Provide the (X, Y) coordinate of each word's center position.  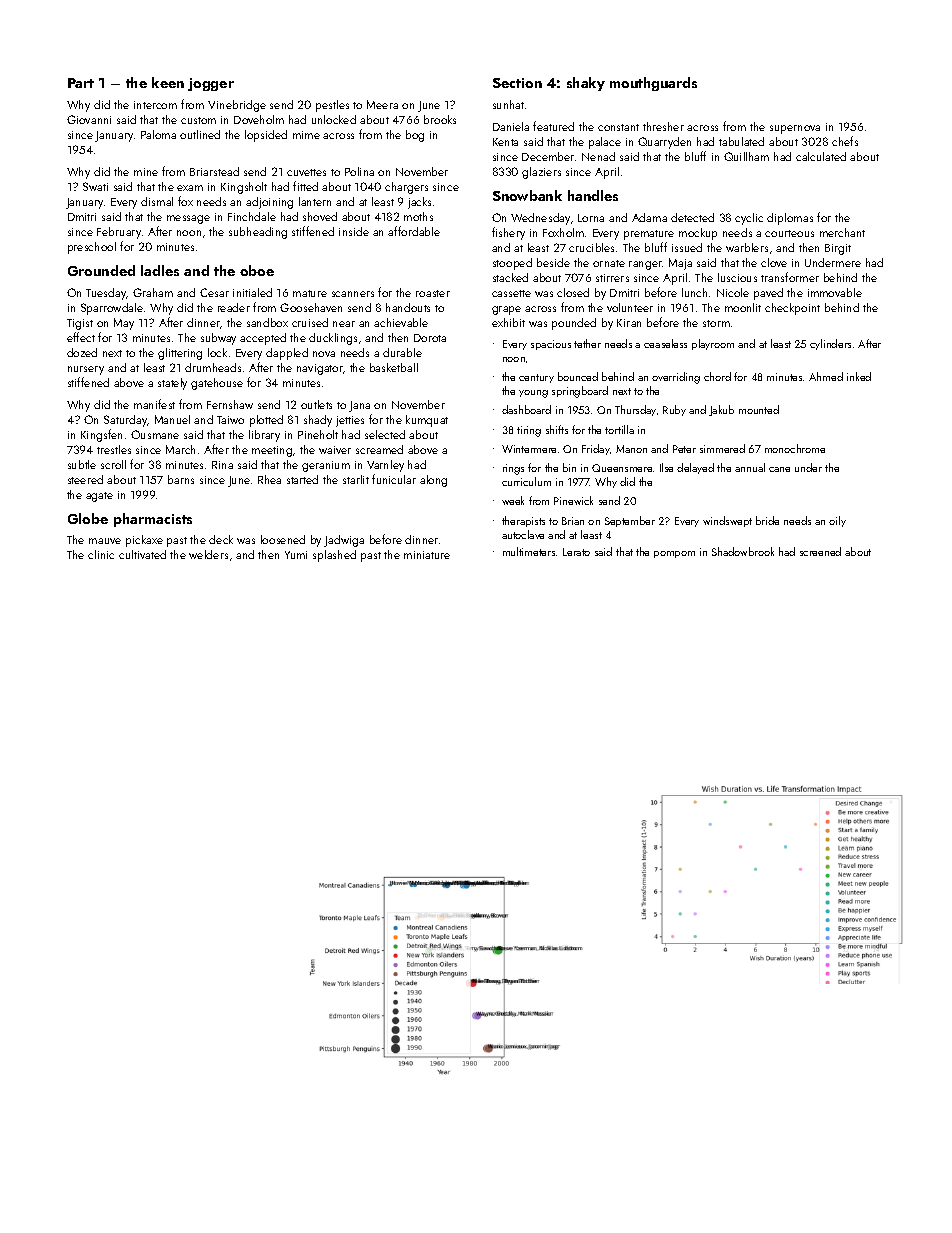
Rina (222, 465)
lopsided (266, 136)
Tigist (80, 324)
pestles (332, 106)
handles (593, 195)
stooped (512, 264)
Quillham (746, 156)
